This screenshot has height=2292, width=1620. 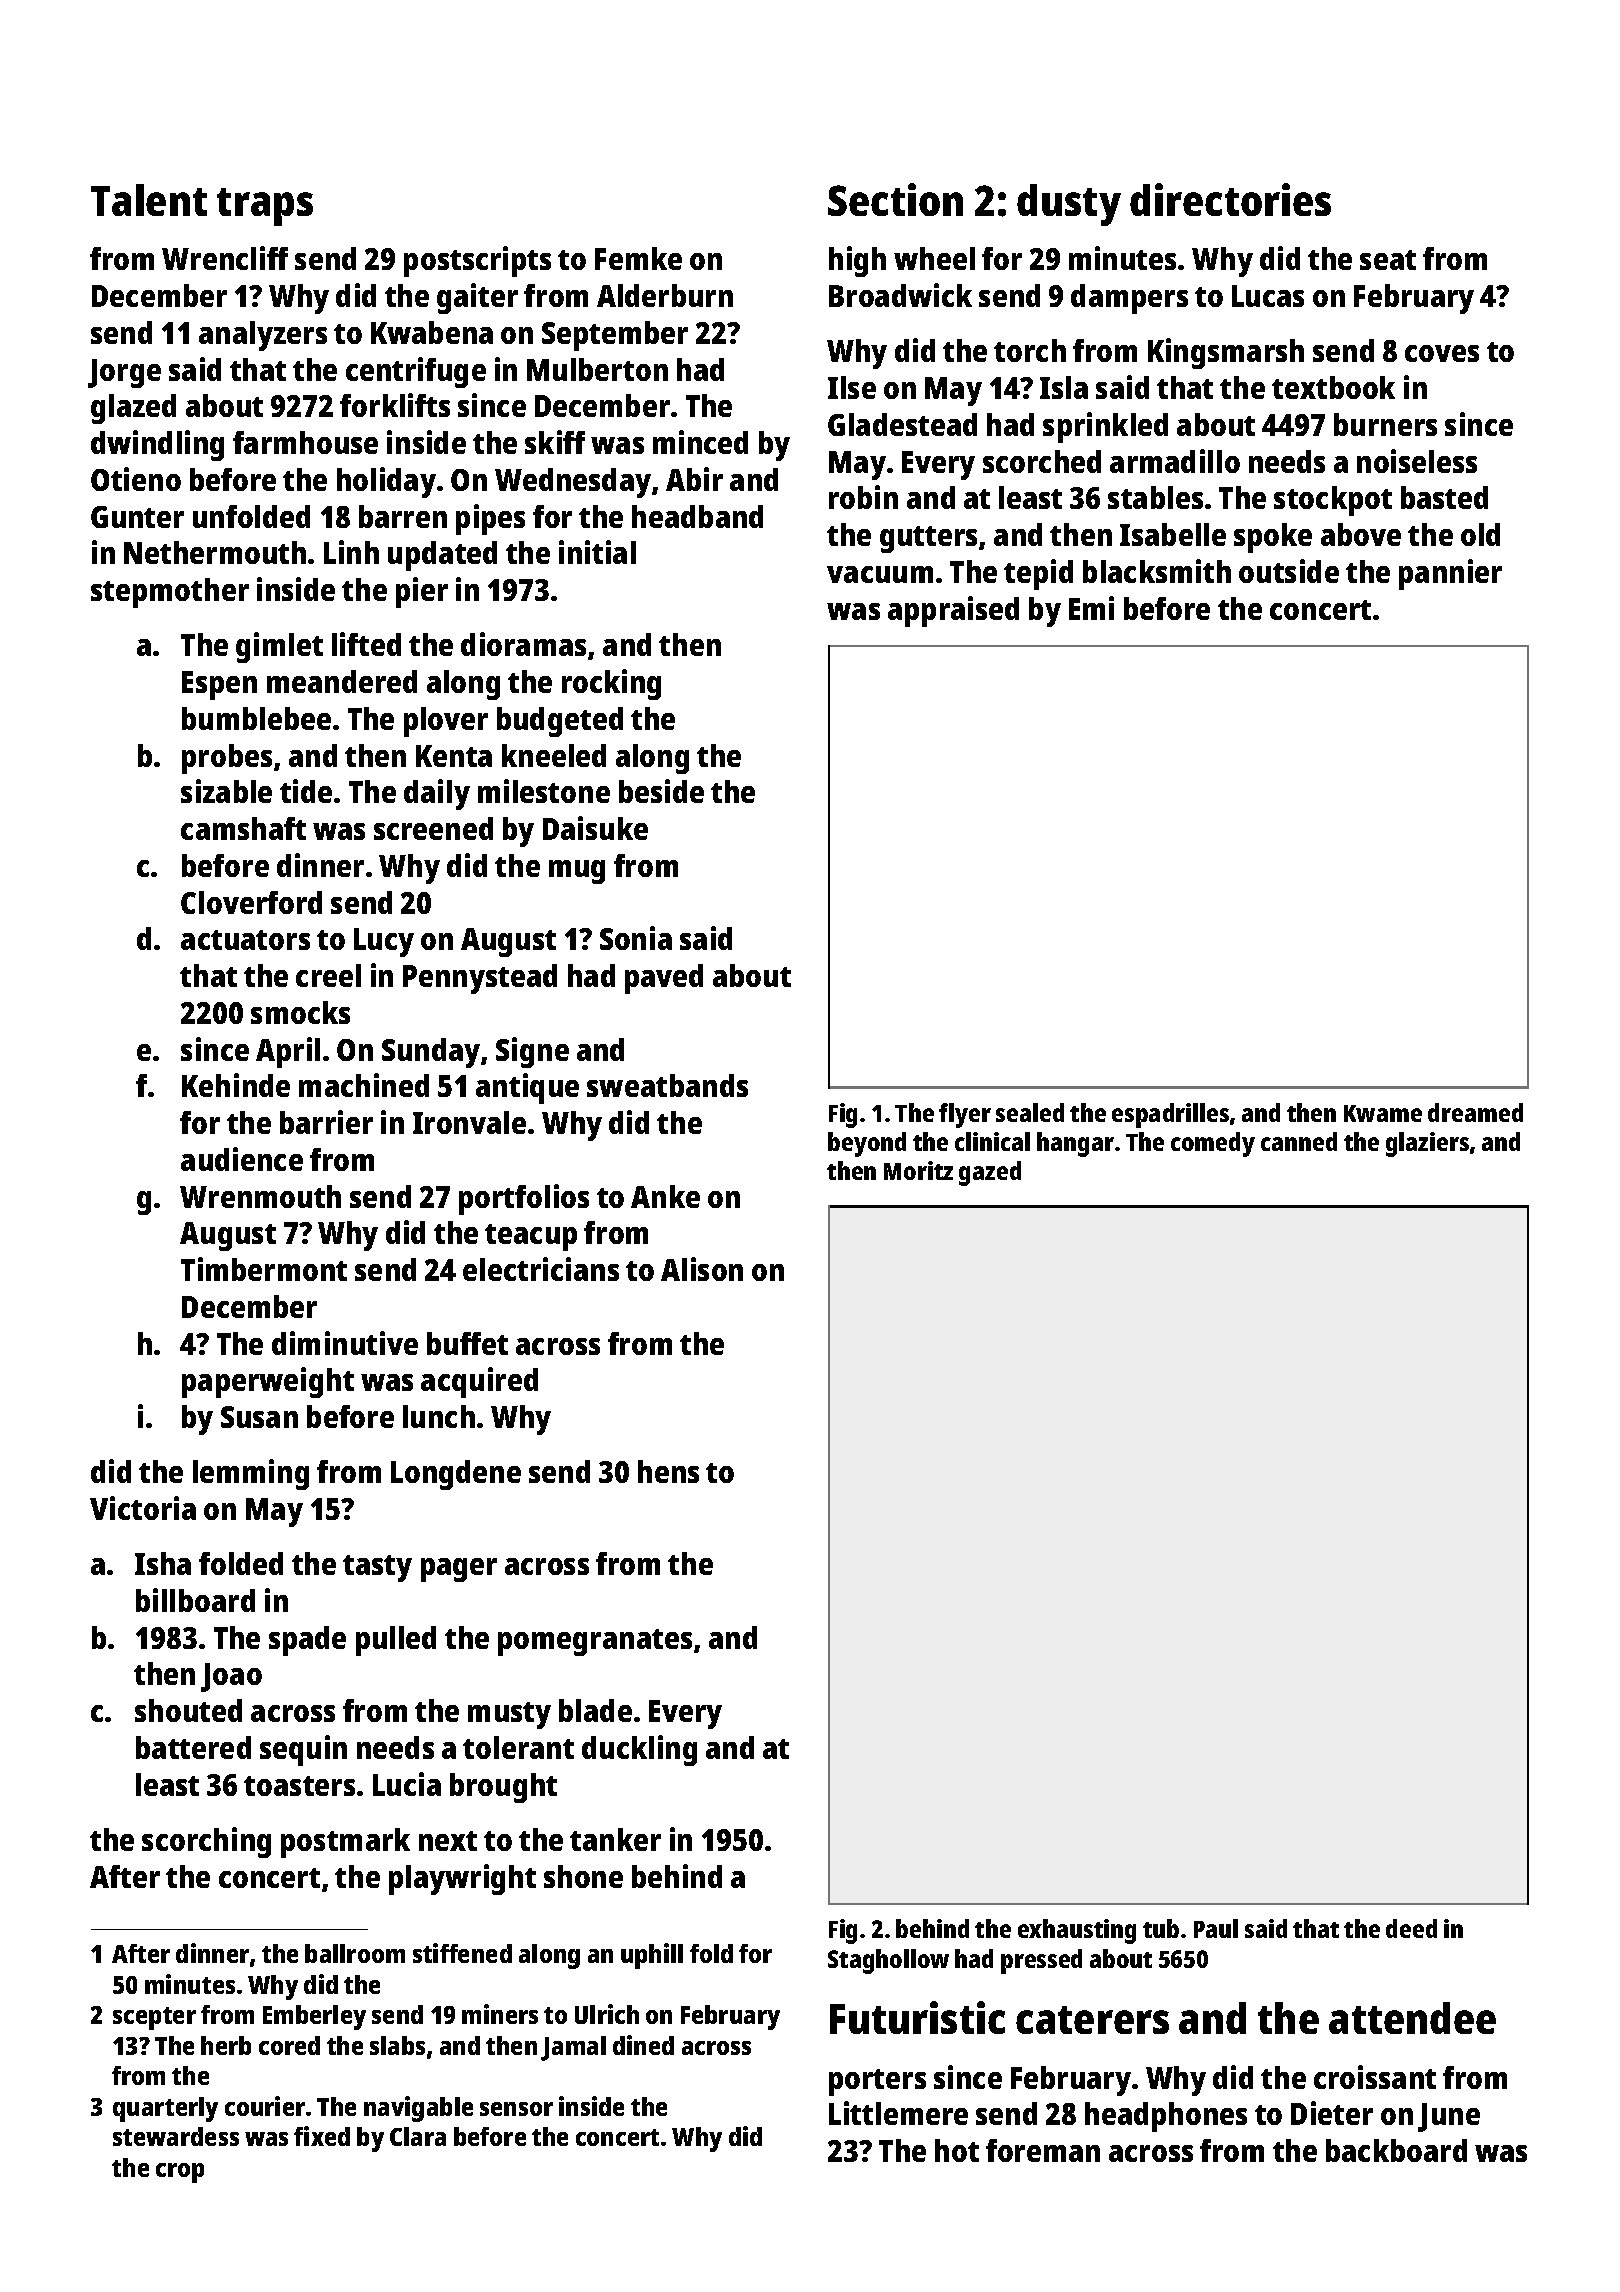 I want to click on Kwame, so click(x=1383, y=1113).
